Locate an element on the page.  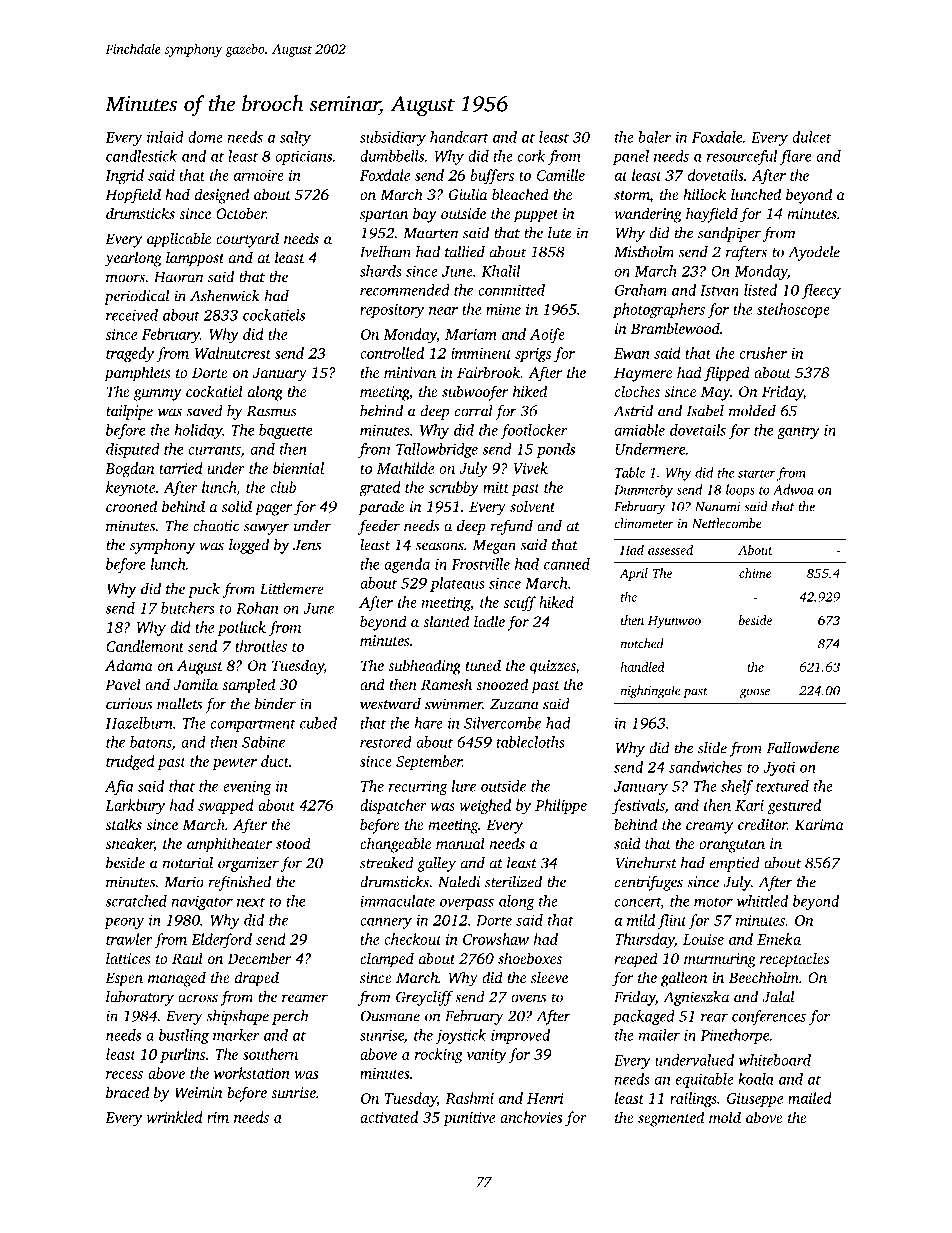
Bogdan is located at coordinates (129, 470).
